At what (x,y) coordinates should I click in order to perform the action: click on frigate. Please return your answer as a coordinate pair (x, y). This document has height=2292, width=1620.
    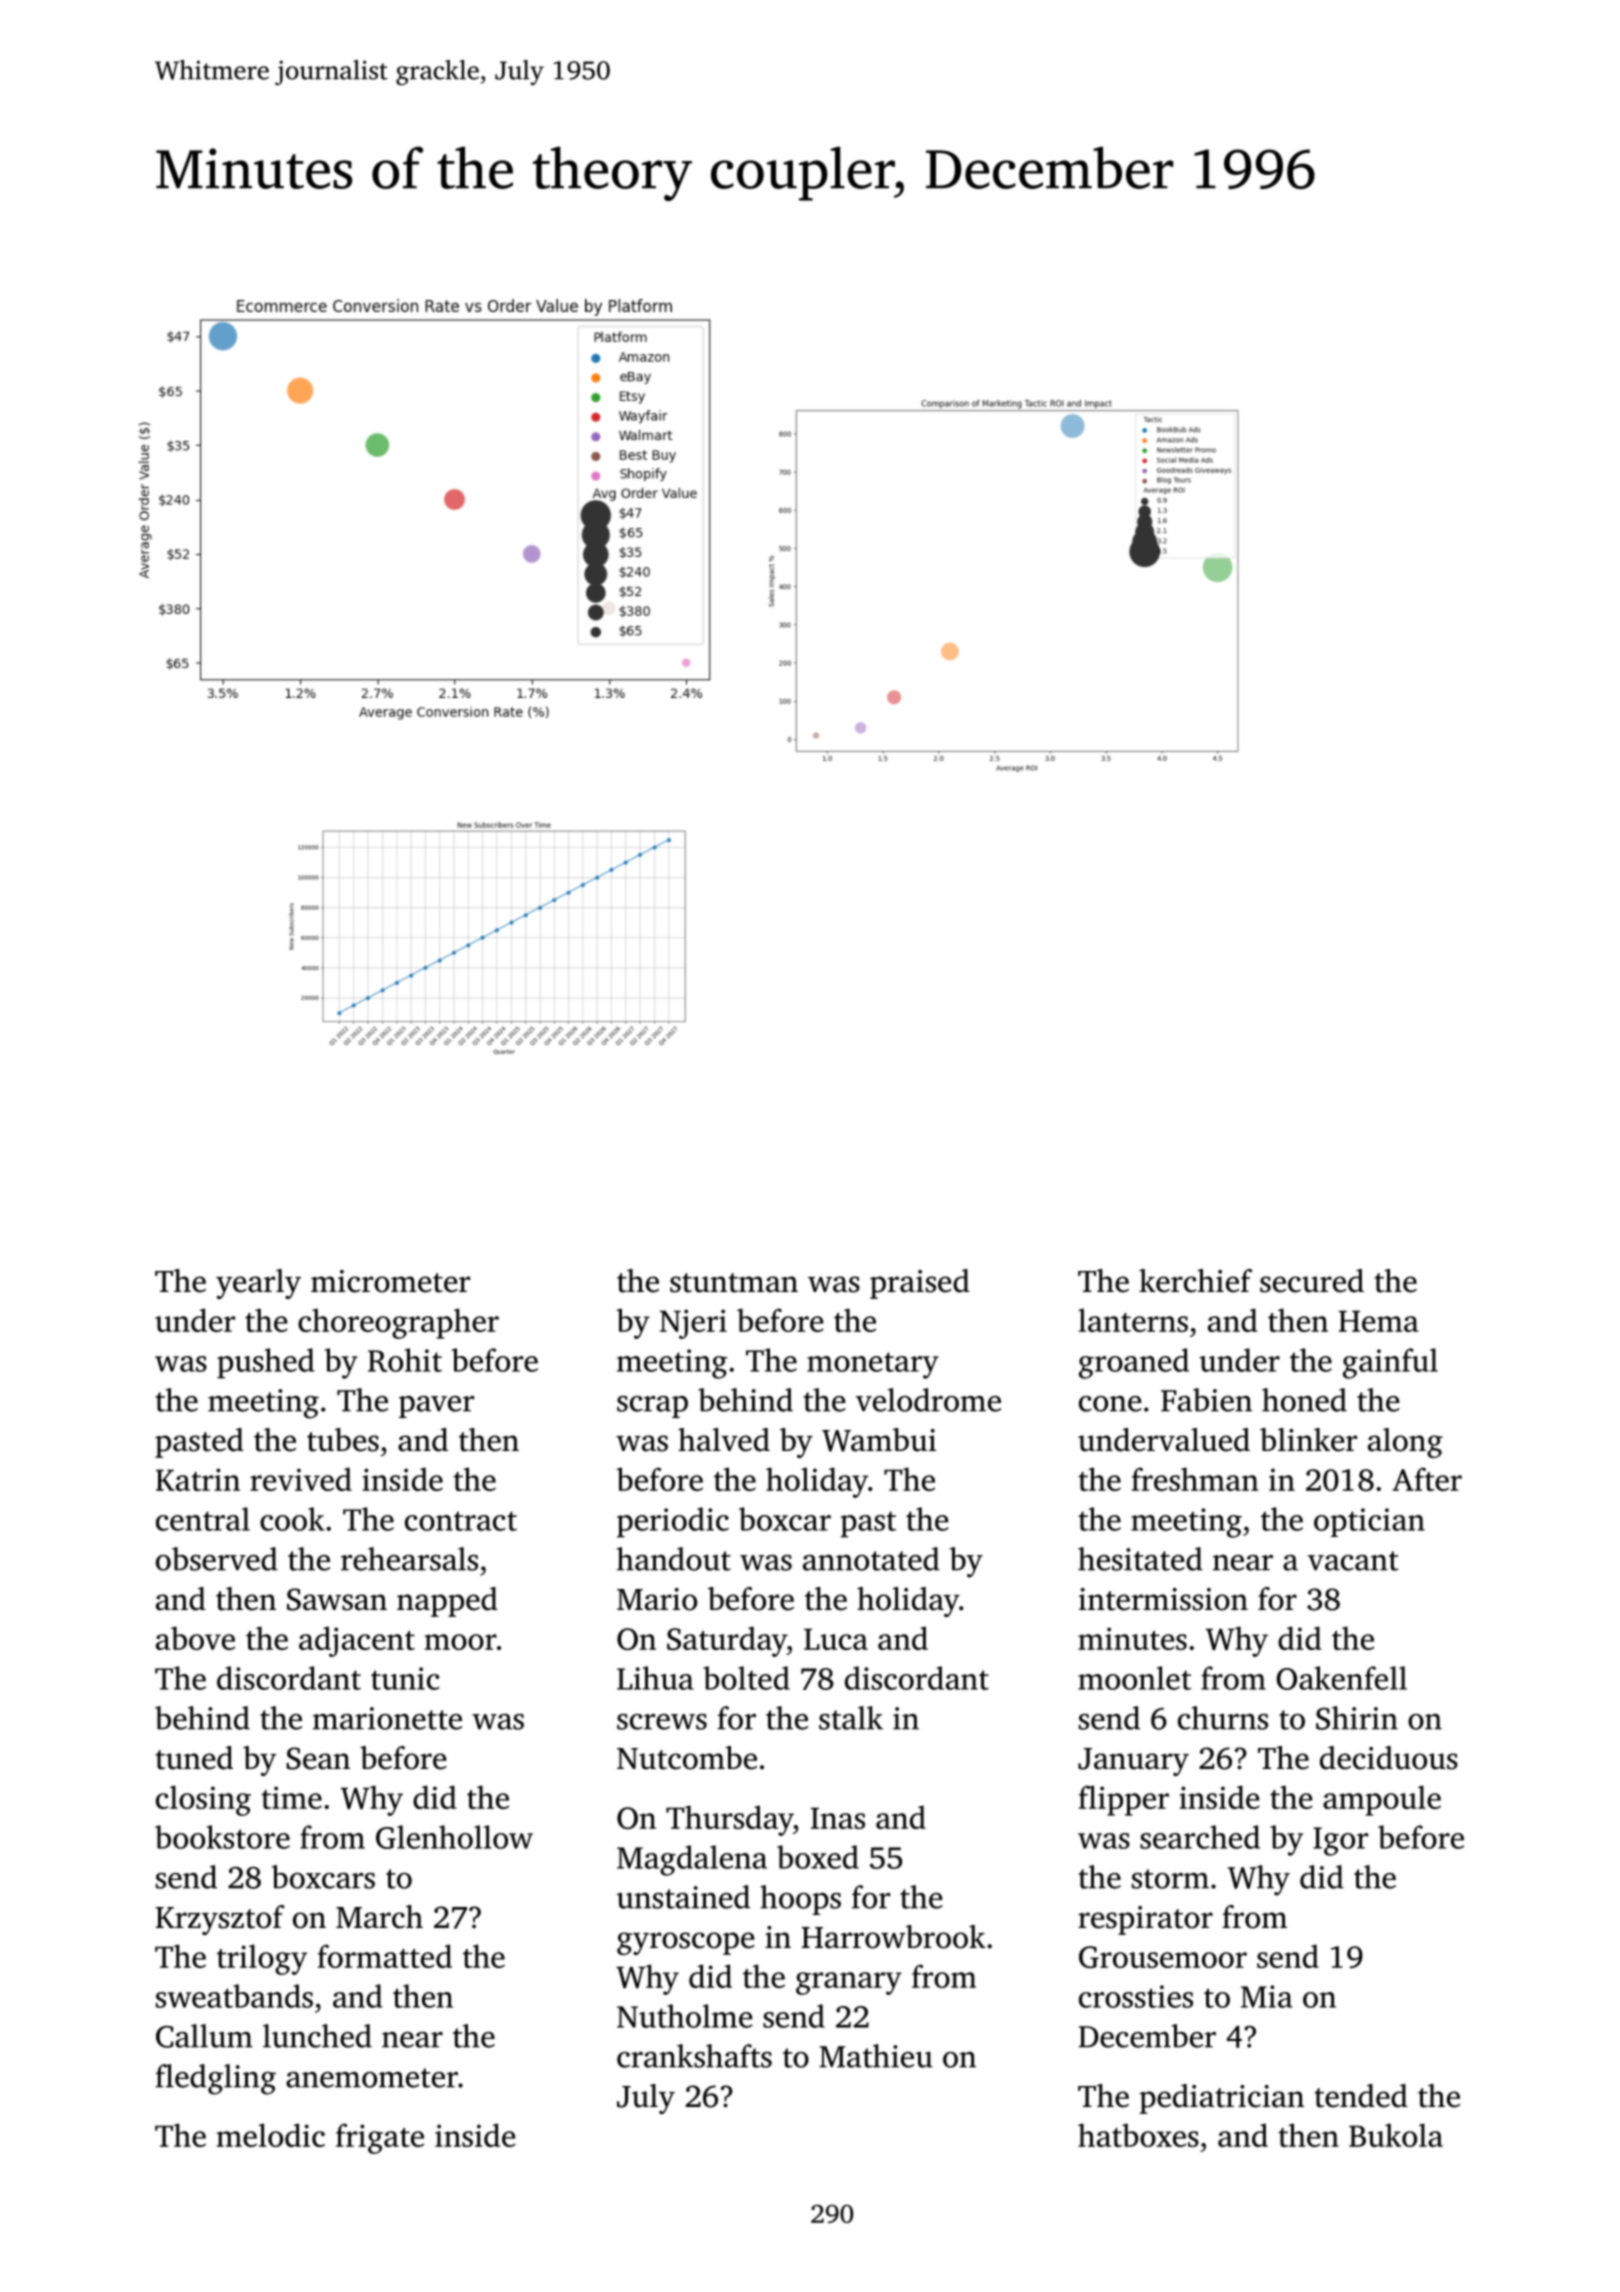
    Looking at the image, I should click on (380, 2138).
